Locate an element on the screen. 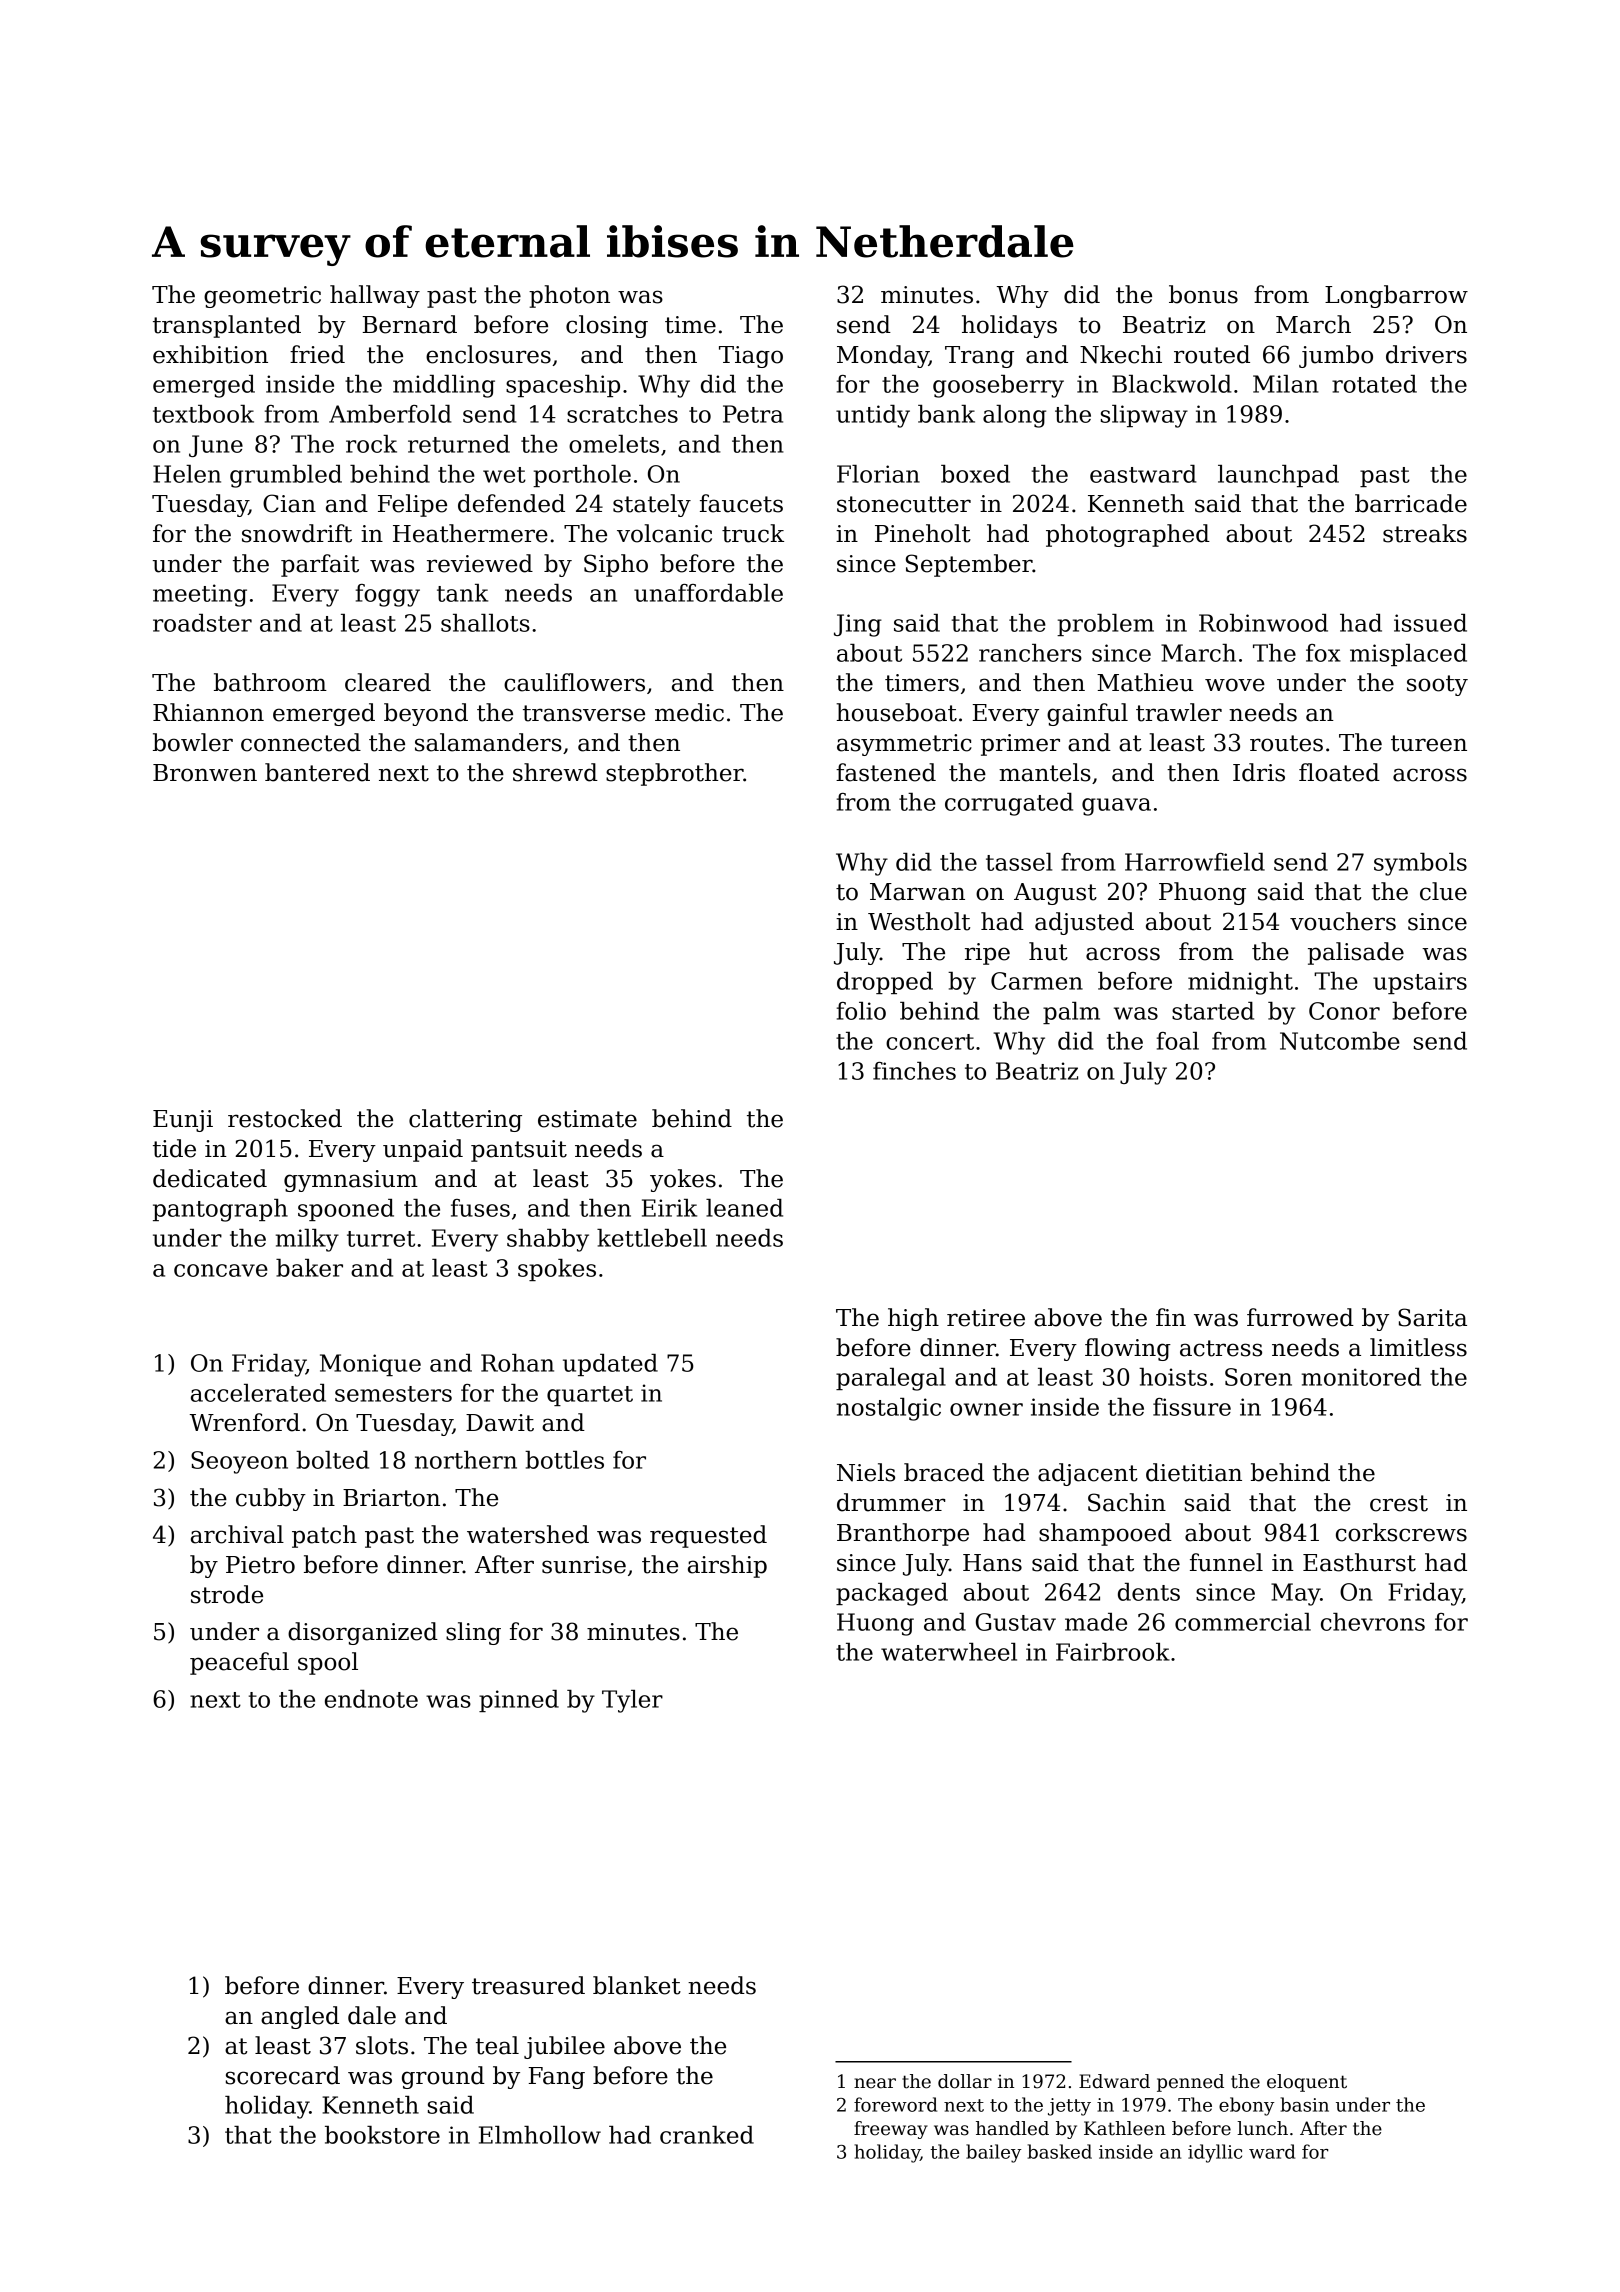  Elmhollow is located at coordinates (540, 2135).
